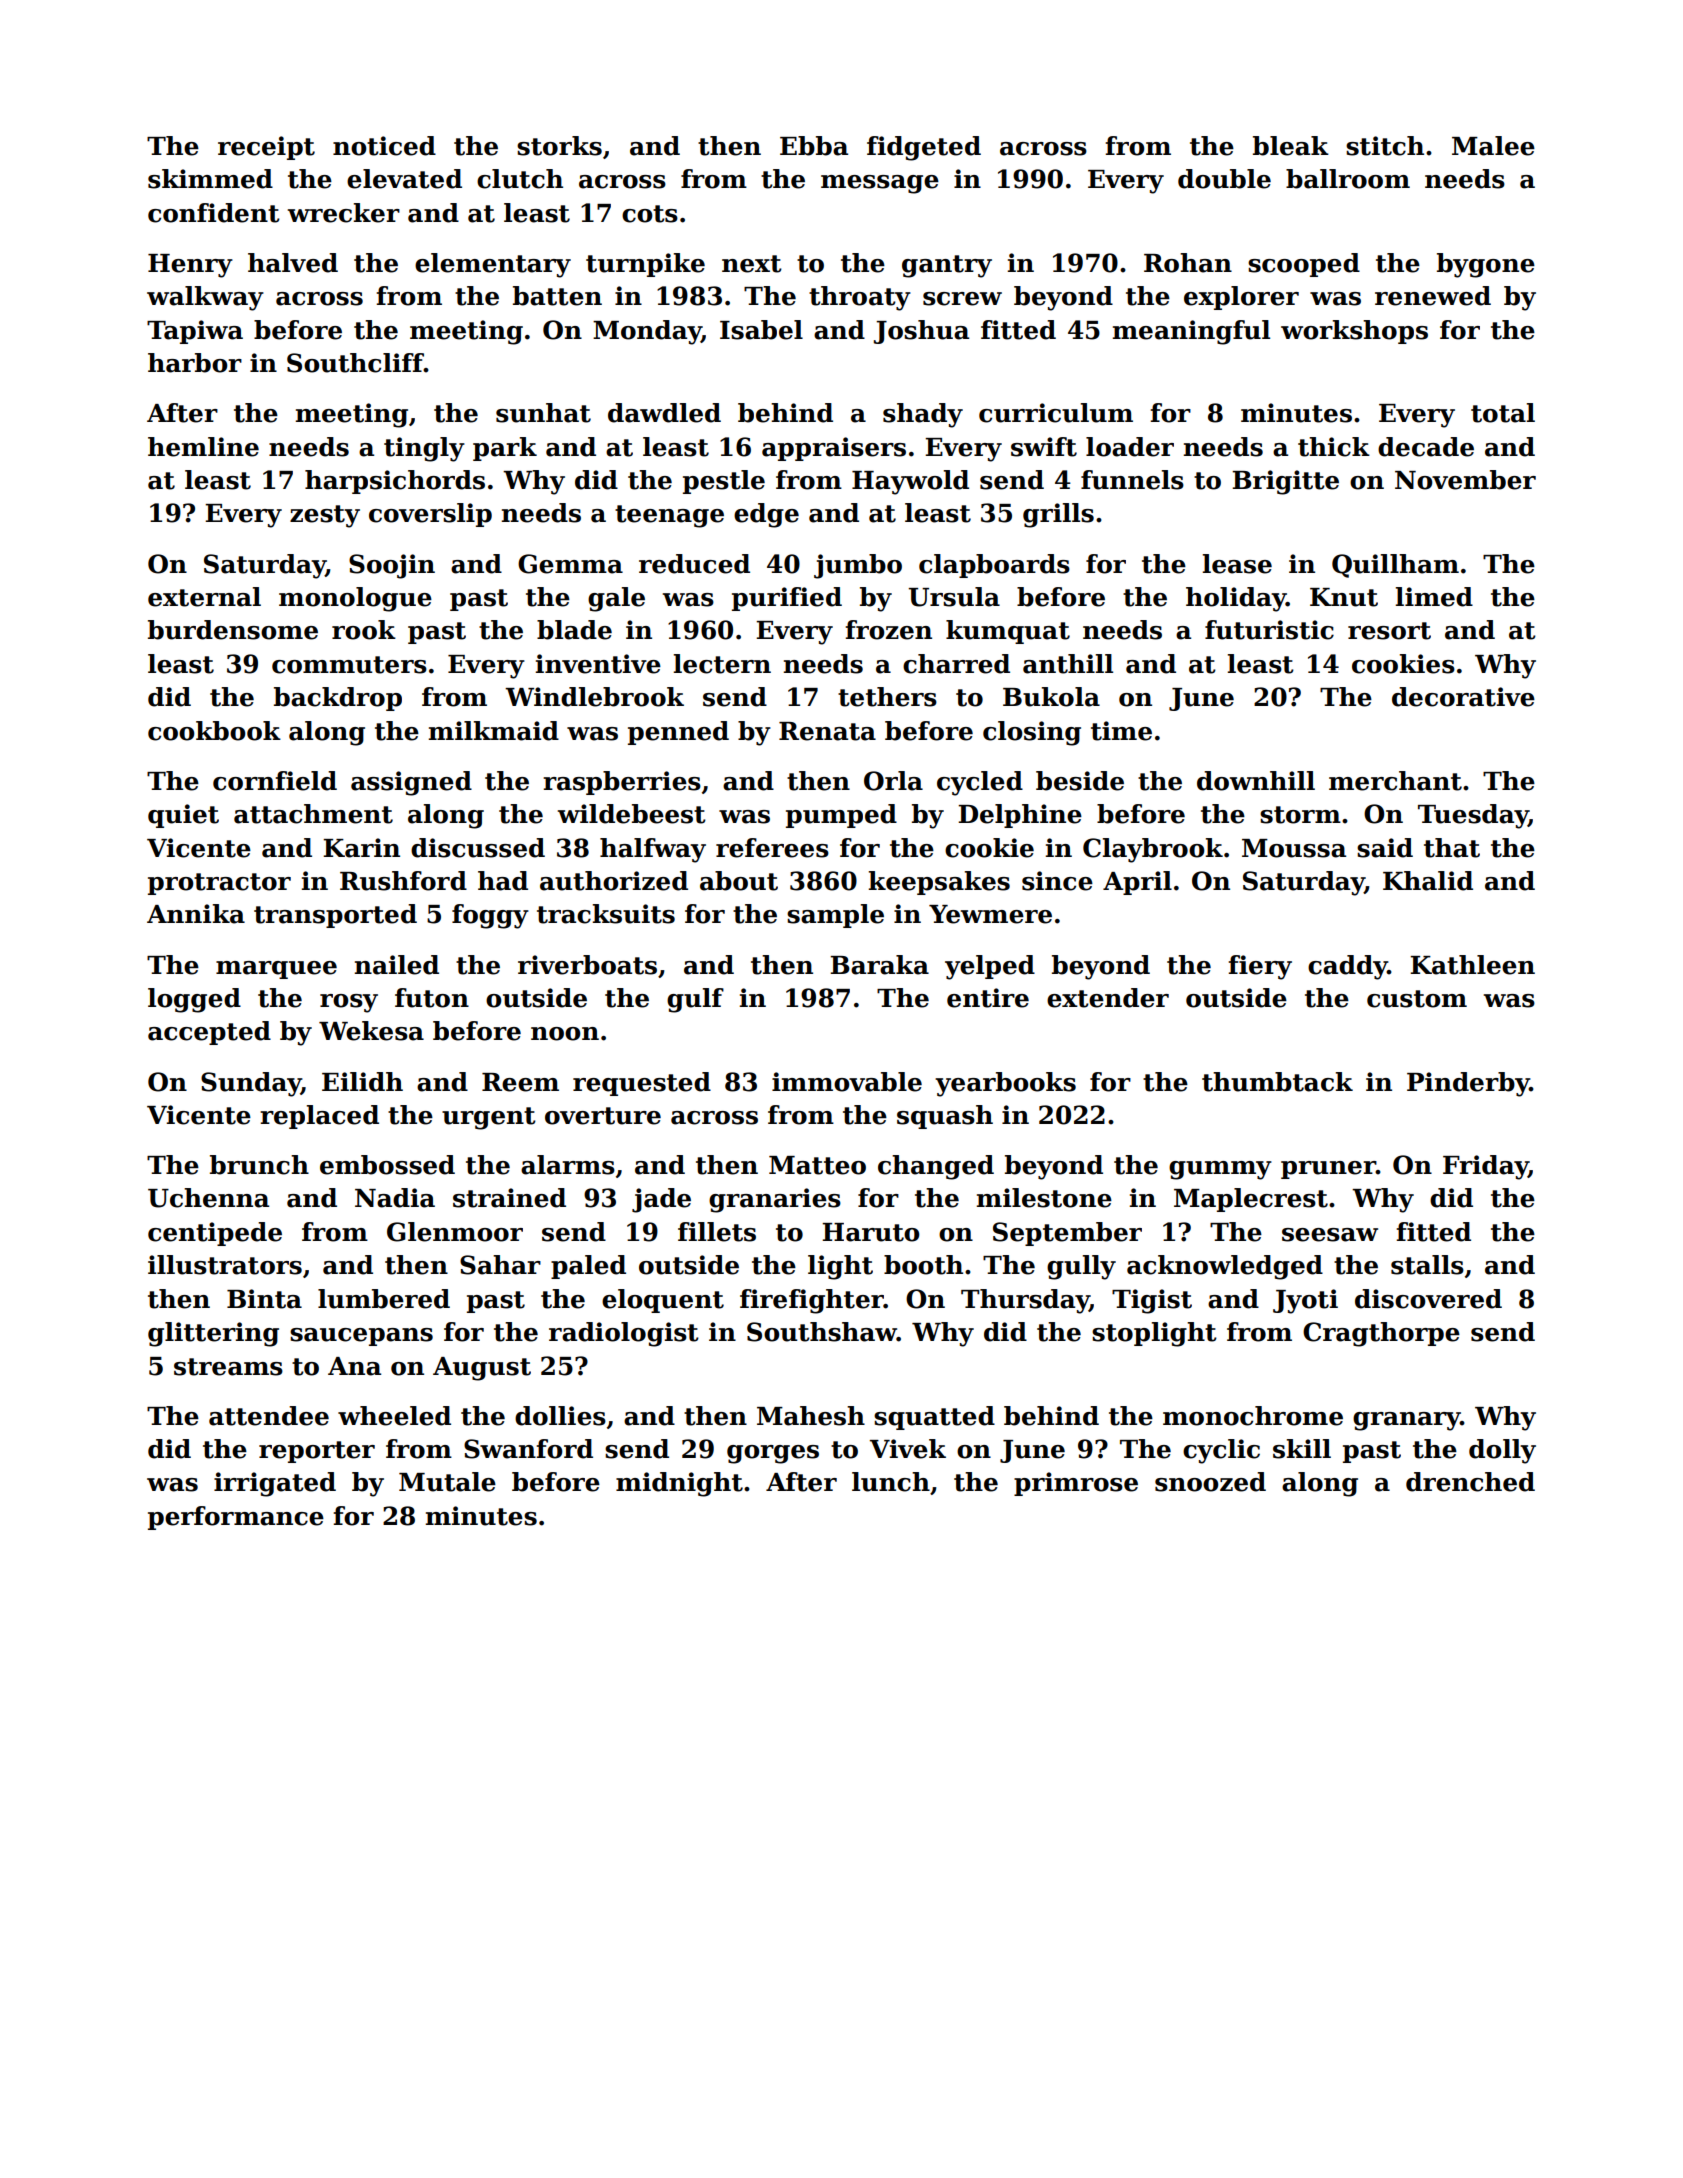 The image size is (1683, 2178). Describe the element at coordinates (520, 179) in the document. I see `clutch` at that location.
